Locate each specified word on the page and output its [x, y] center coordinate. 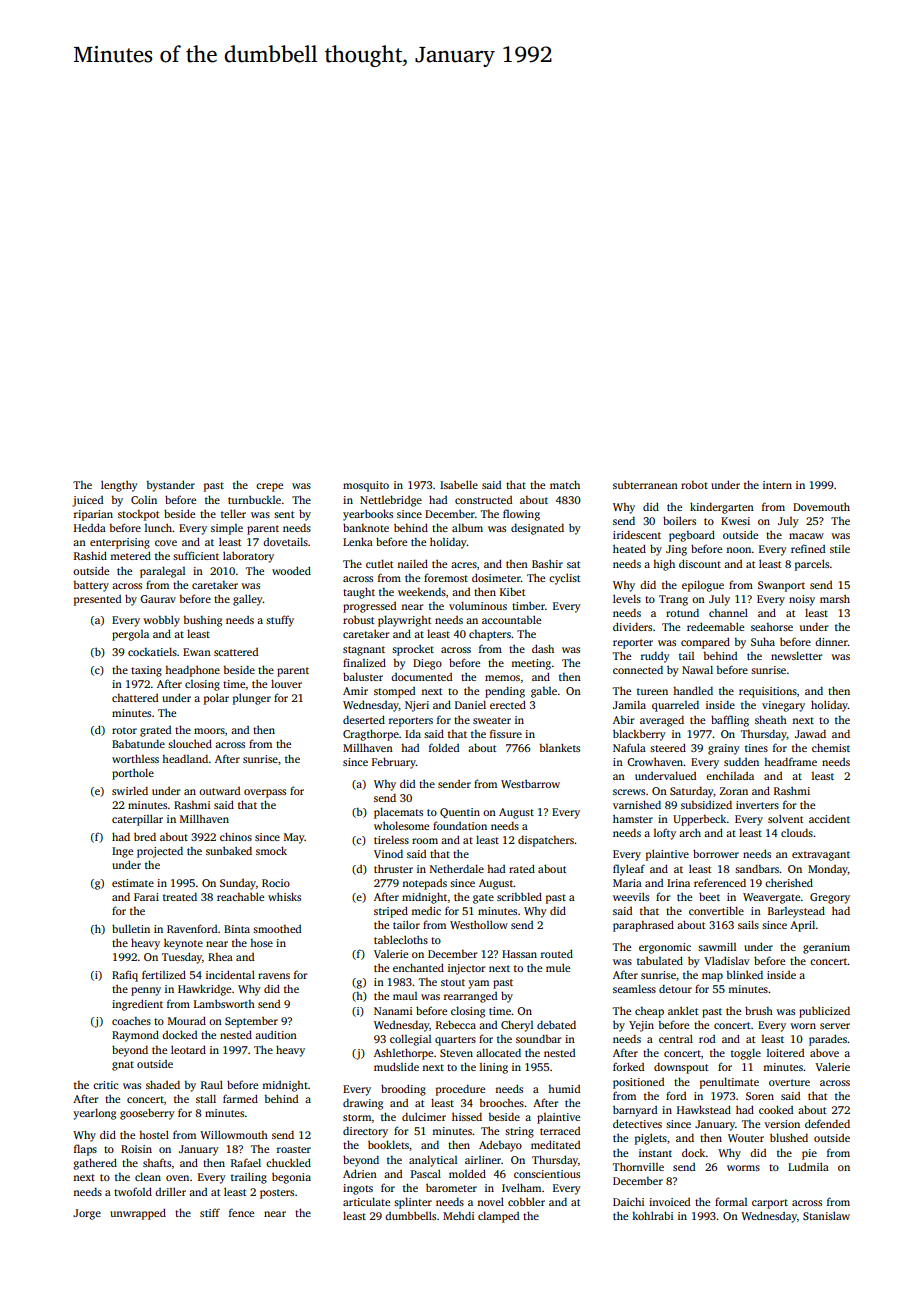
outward [219, 791]
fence [241, 1212]
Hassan [519, 954]
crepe [269, 487]
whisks [284, 896]
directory [365, 1132]
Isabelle [459, 484]
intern [777, 485]
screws [629, 792]
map [712, 977]
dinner [831, 642]
